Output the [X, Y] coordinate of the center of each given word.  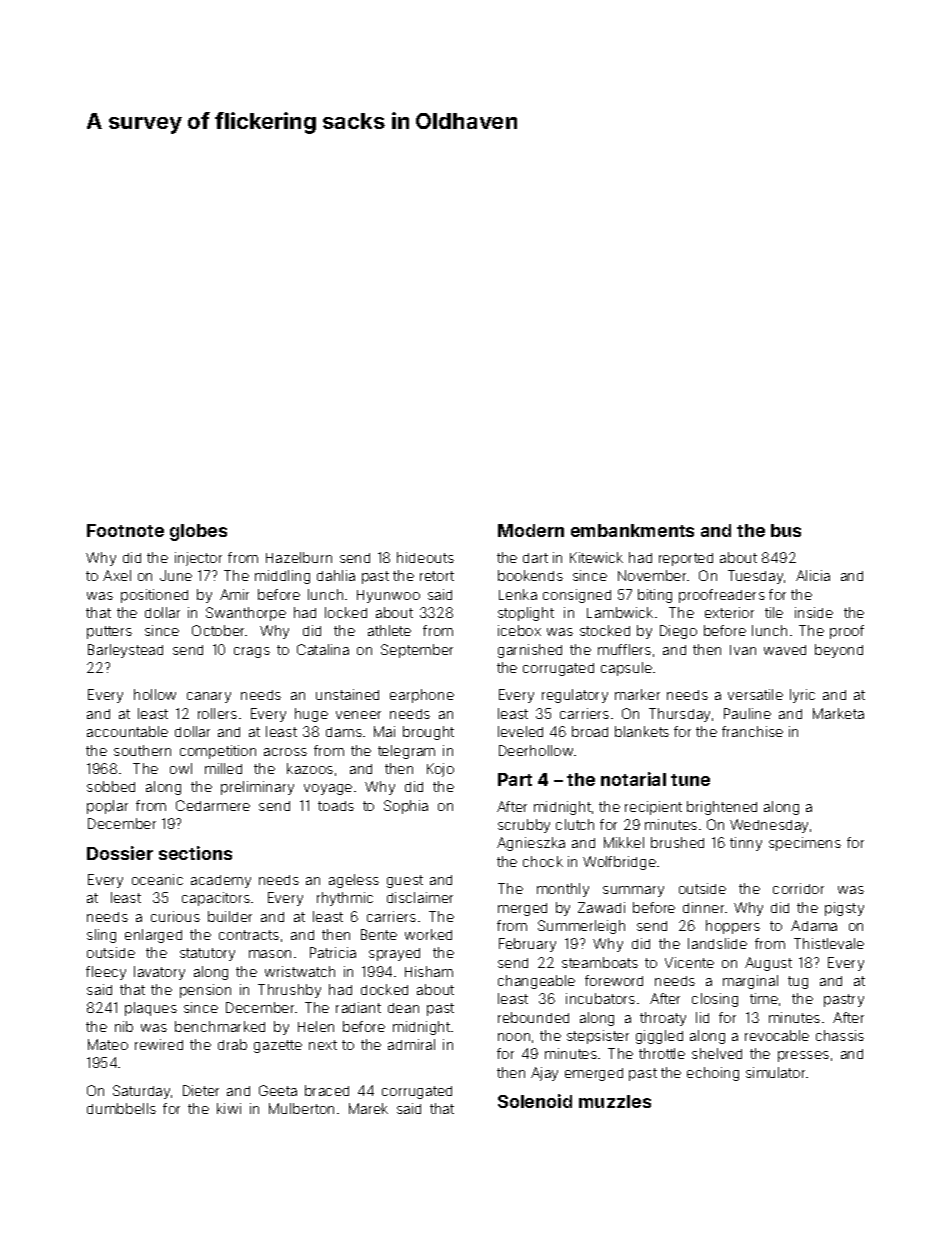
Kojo [440, 770]
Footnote [125, 530]
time [764, 998]
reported [686, 559]
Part [515, 779]
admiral [411, 1044]
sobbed [111, 786]
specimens [805, 844]
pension [205, 991]
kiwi [229, 1108]
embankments [632, 530]
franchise [752, 731]
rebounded [533, 1017]
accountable [127, 731]
